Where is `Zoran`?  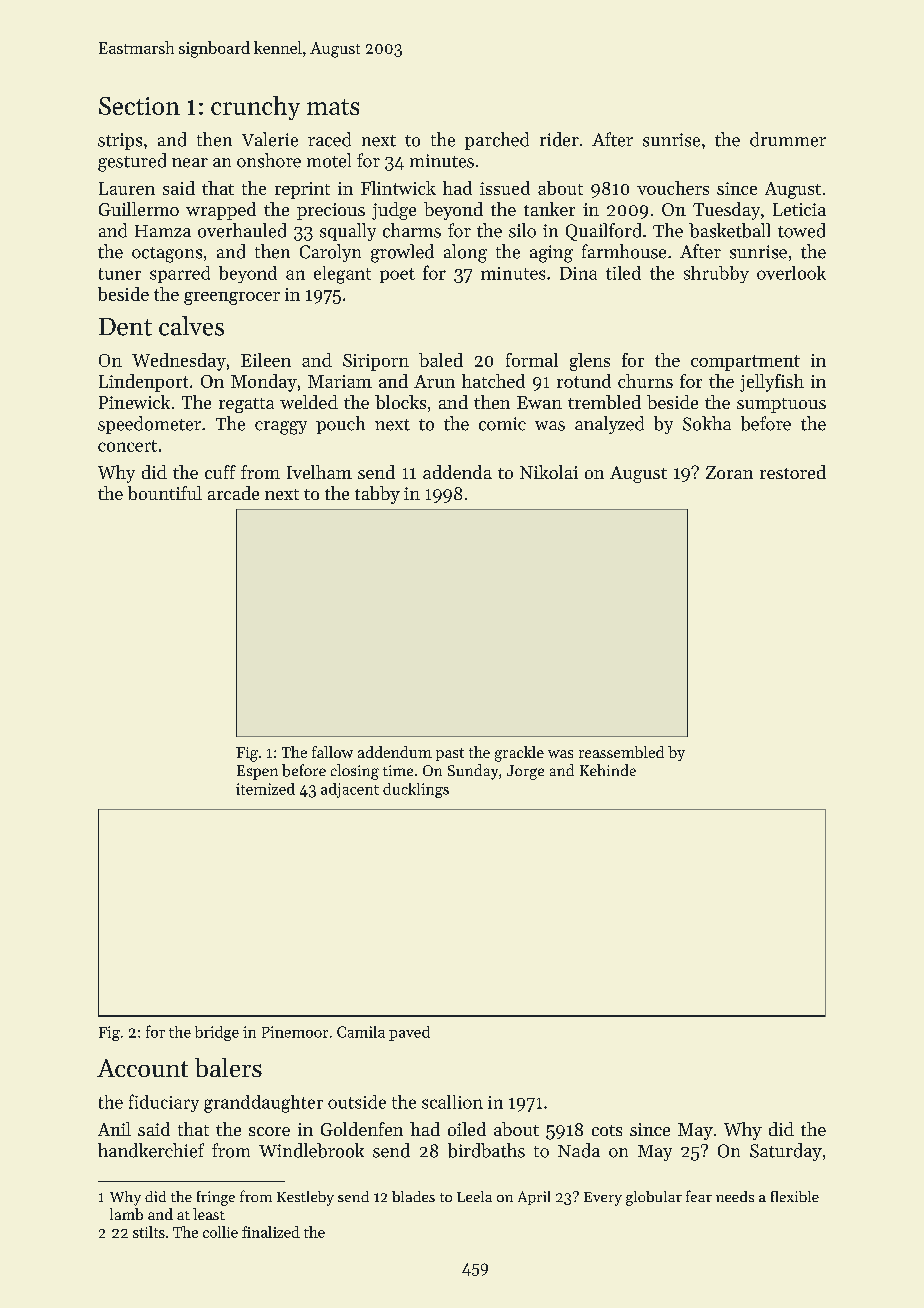
Zoran is located at coordinates (729, 472).
